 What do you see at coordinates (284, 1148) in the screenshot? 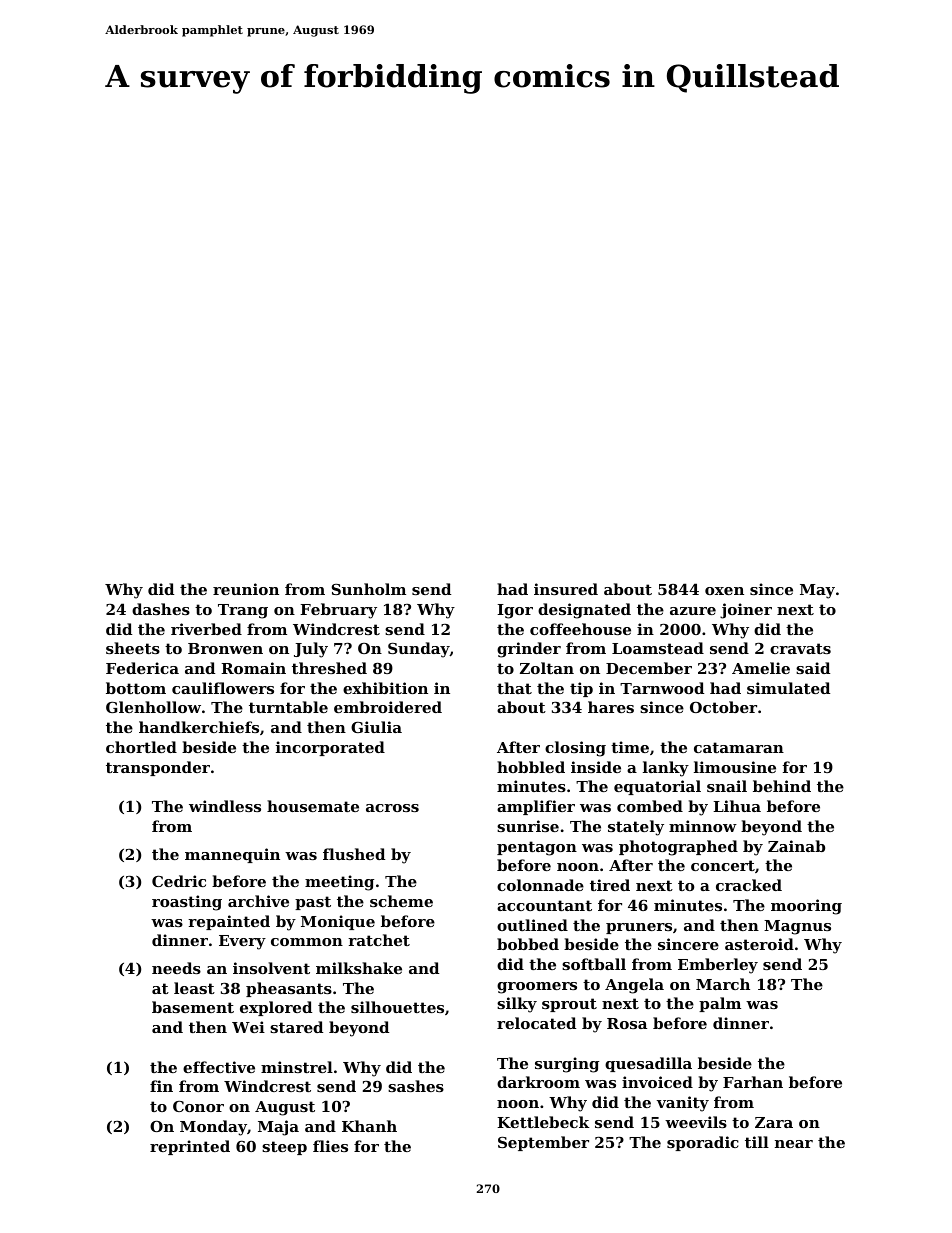
I see `steep` at bounding box center [284, 1148].
